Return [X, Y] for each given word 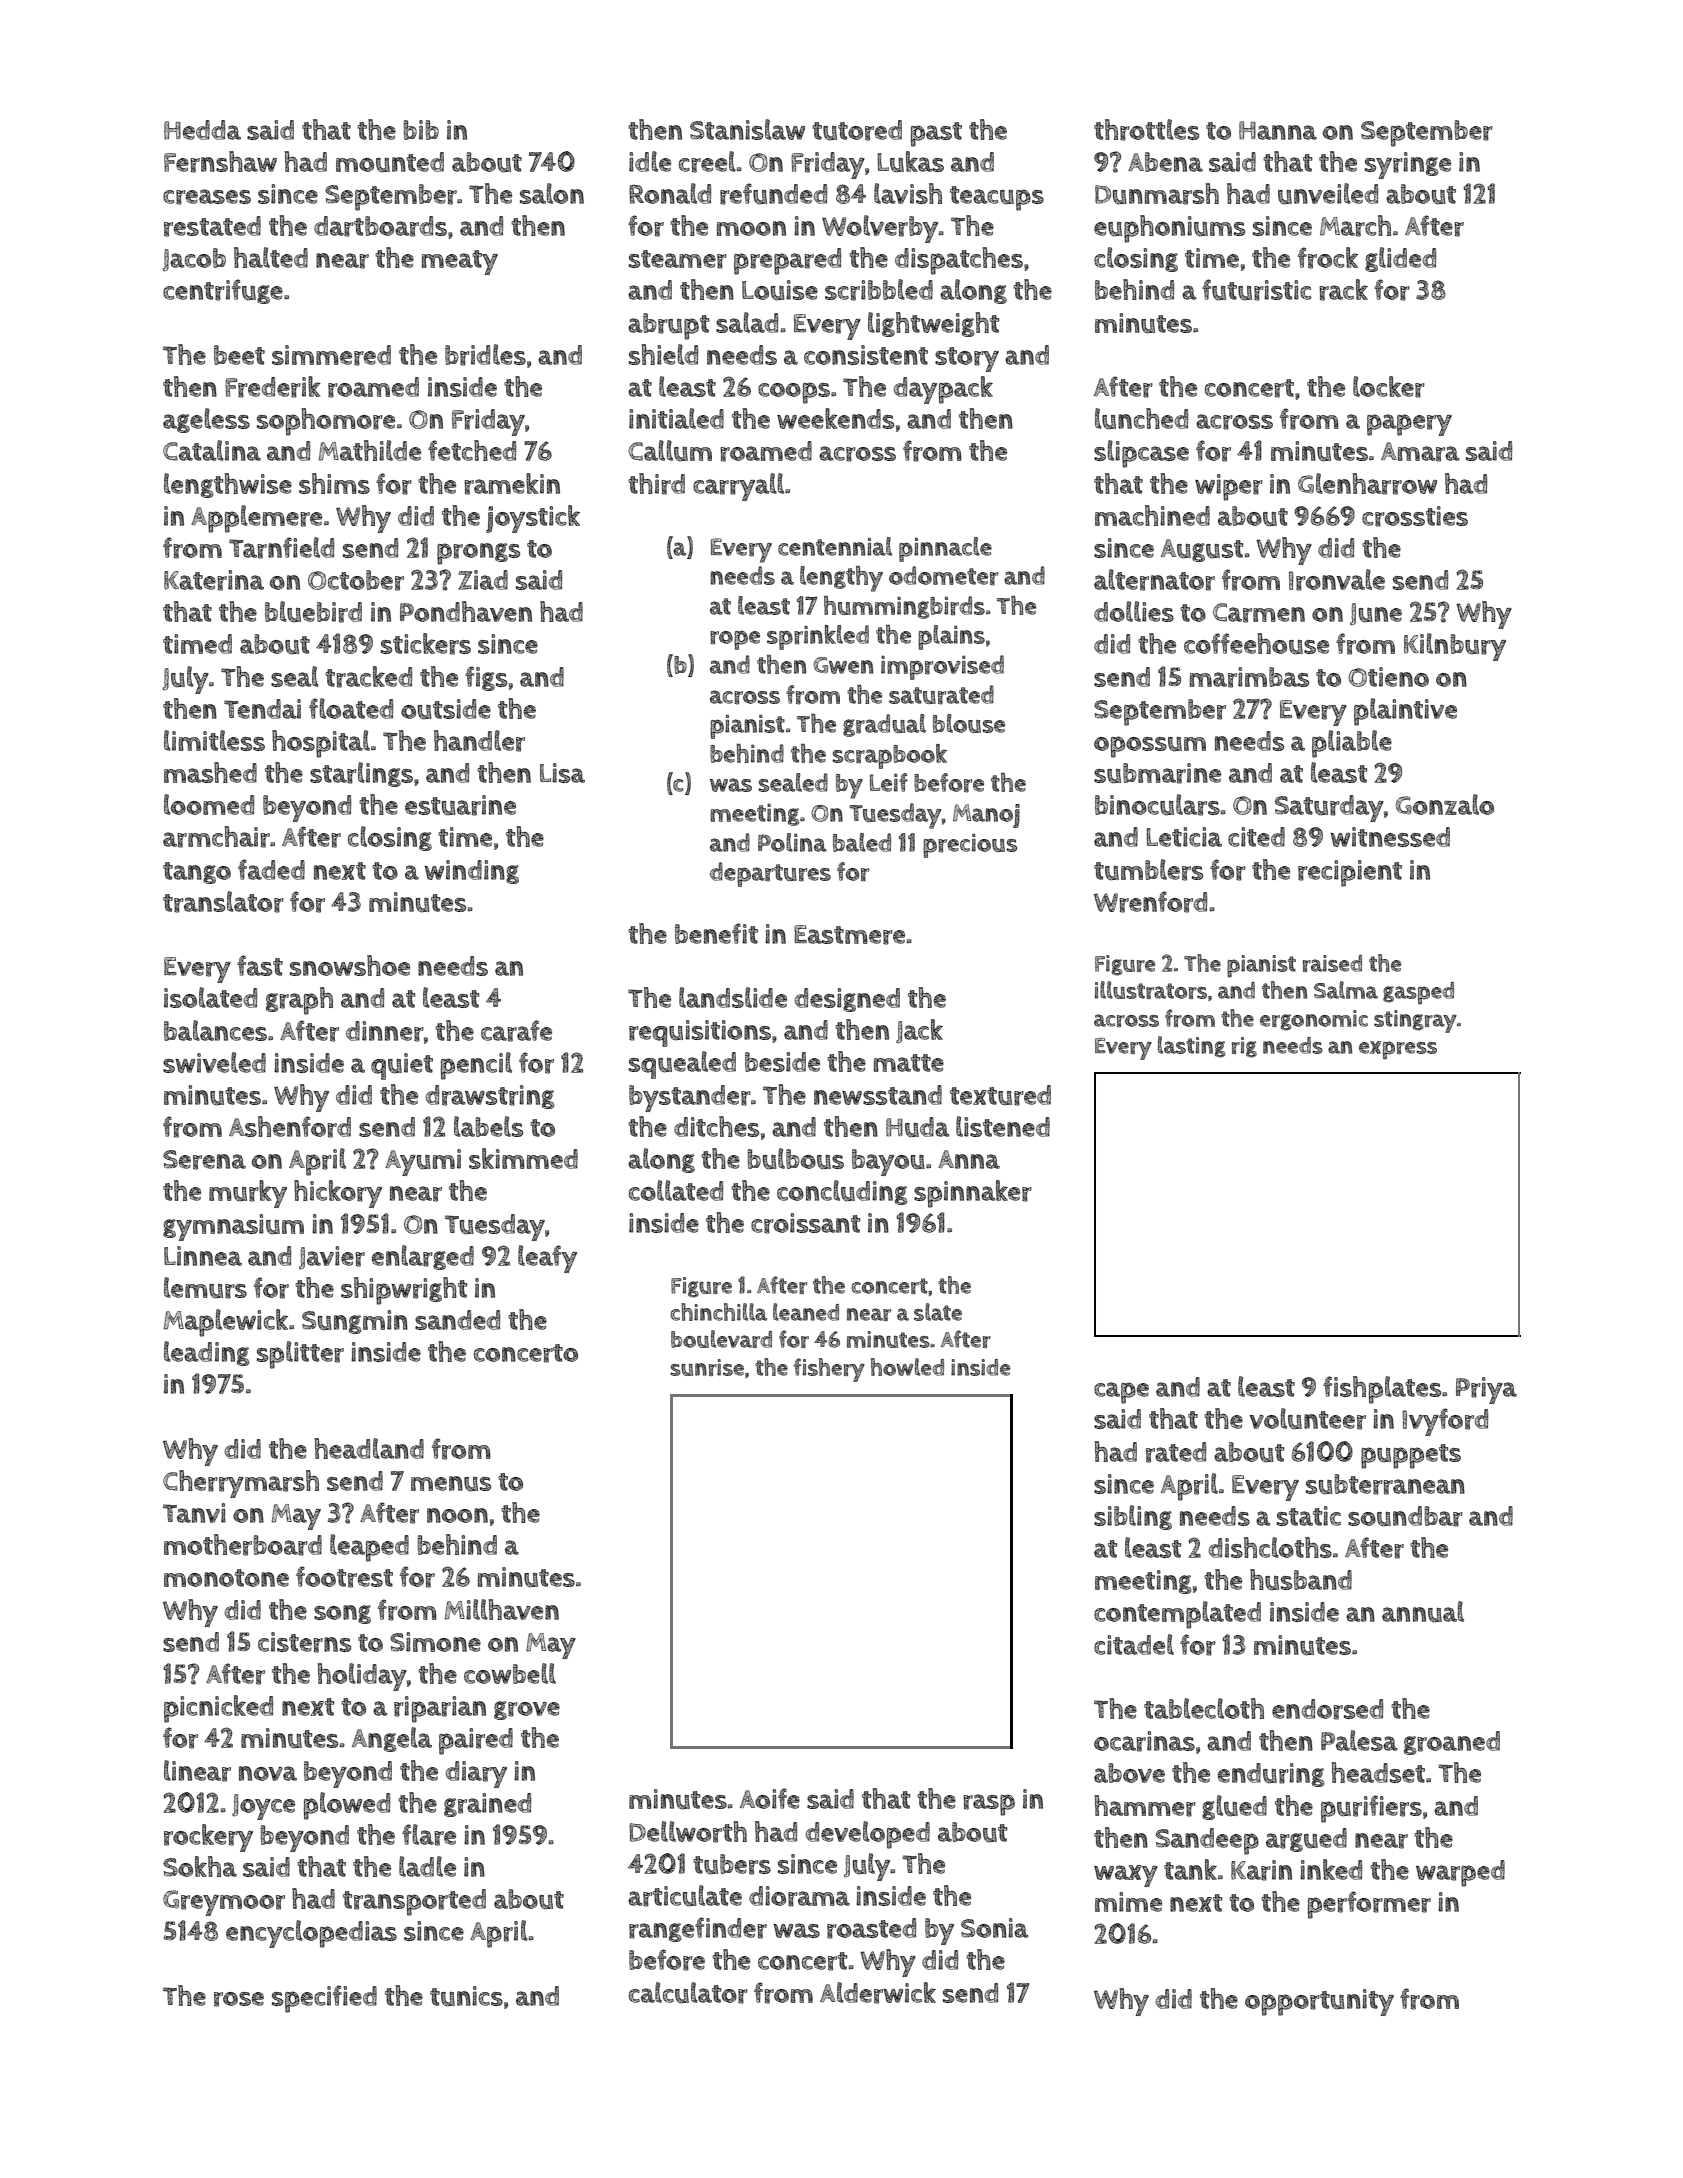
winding [471, 872]
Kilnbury [1455, 647]
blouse [969, 723]
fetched [472, 450]
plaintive [1405, 712]
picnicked [218, 1709]
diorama [799, 1896]
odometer [943, 576]
